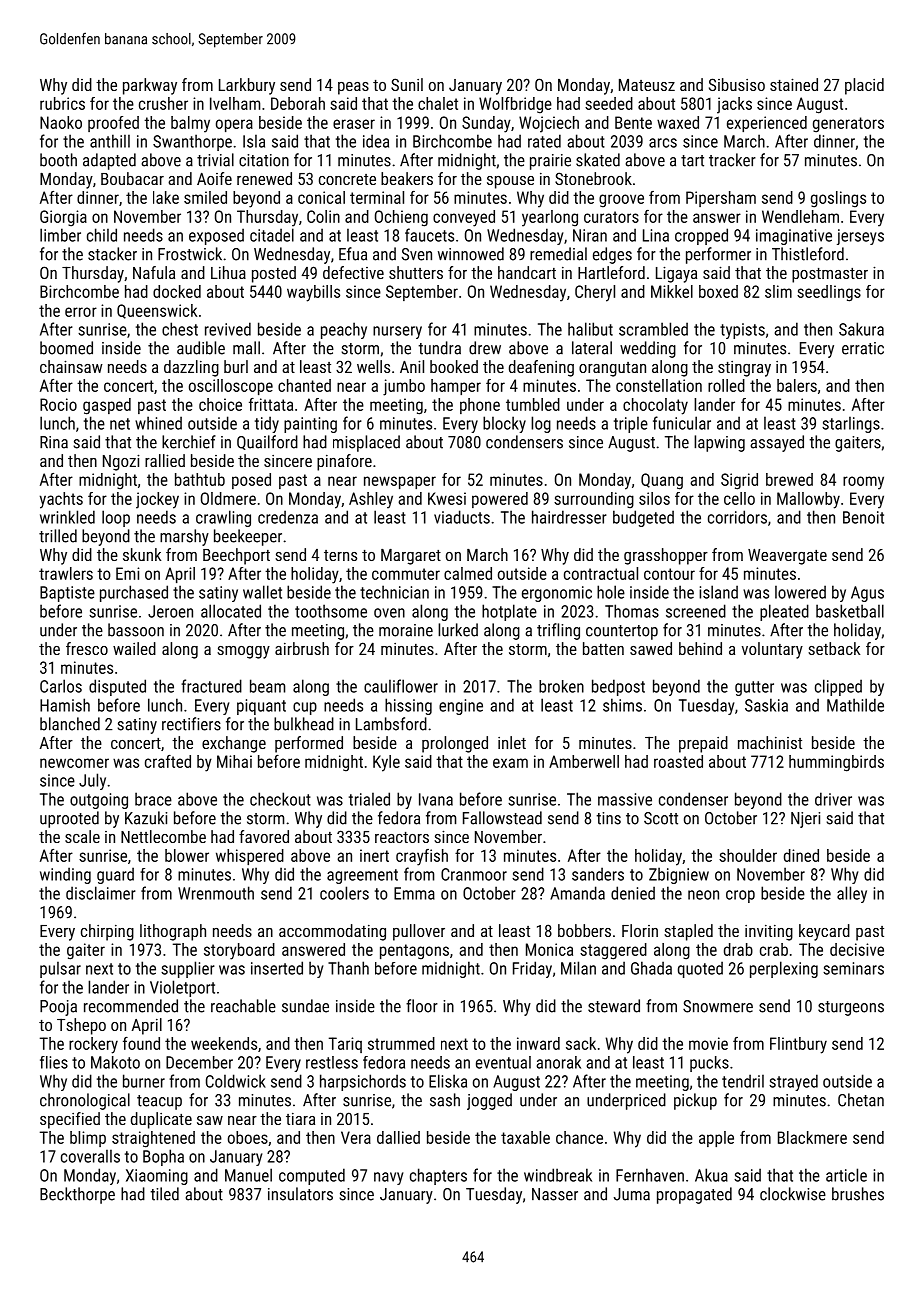 The width and height of the page is (924, 1308). I want to click on pickup, so click(695, 1101).
